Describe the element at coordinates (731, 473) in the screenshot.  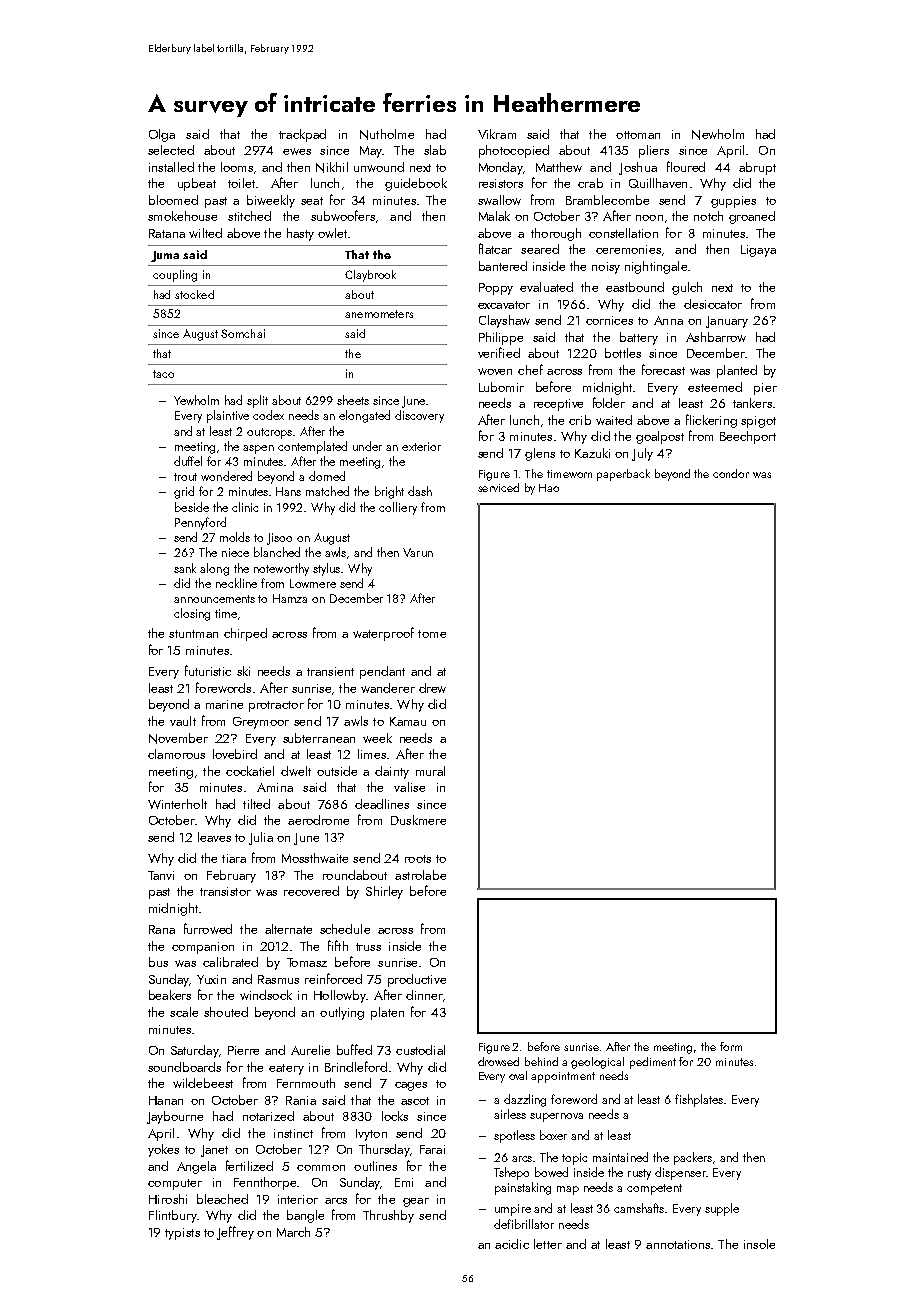
I see `condor` at that location.
